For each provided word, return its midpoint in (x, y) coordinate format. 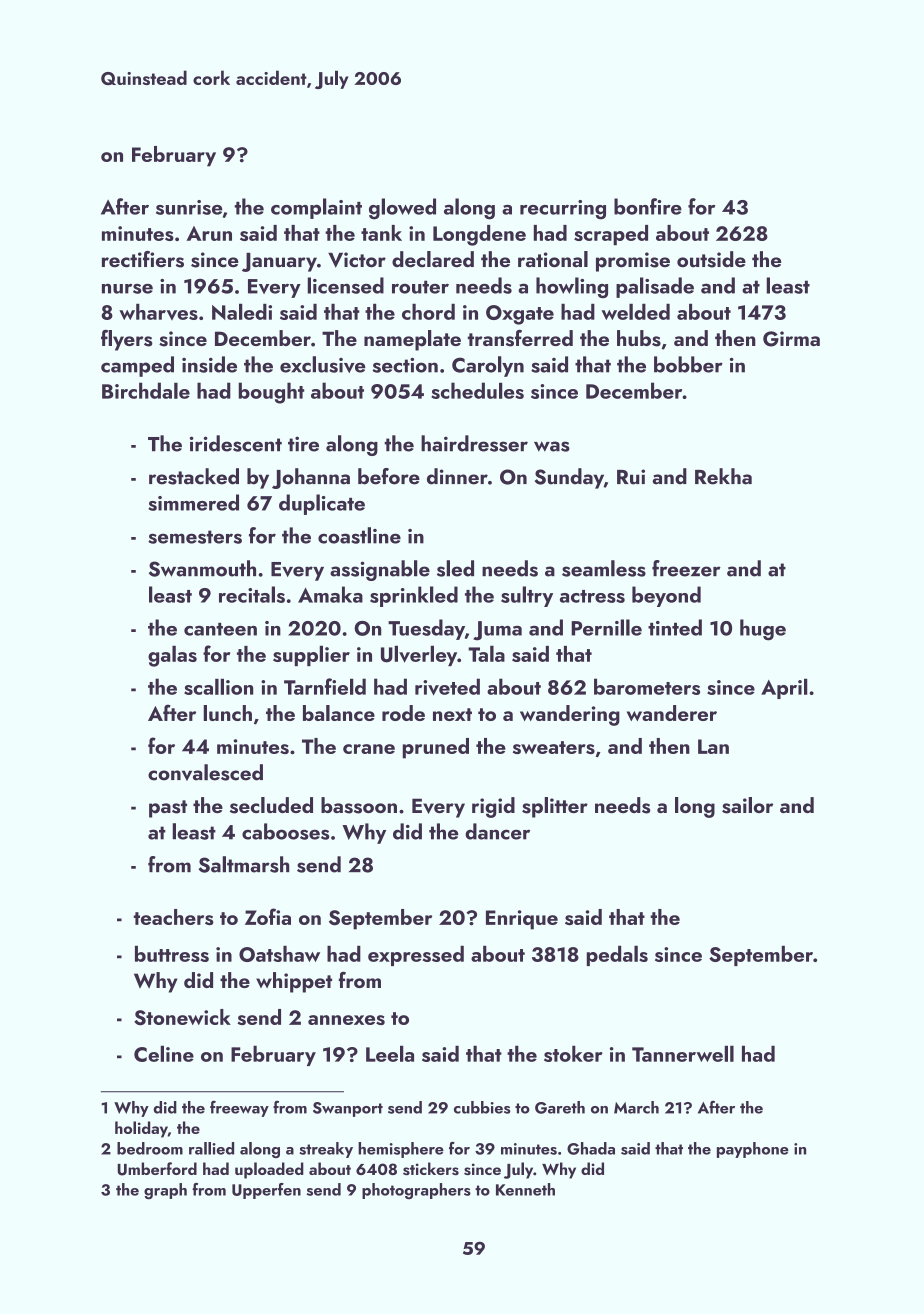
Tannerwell (683, 1054)
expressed (416, 956)
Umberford (157, 1169)
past (168, 809)
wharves (158, 312)
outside (711, 259)
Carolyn (488, 366)
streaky (326, 1150)
